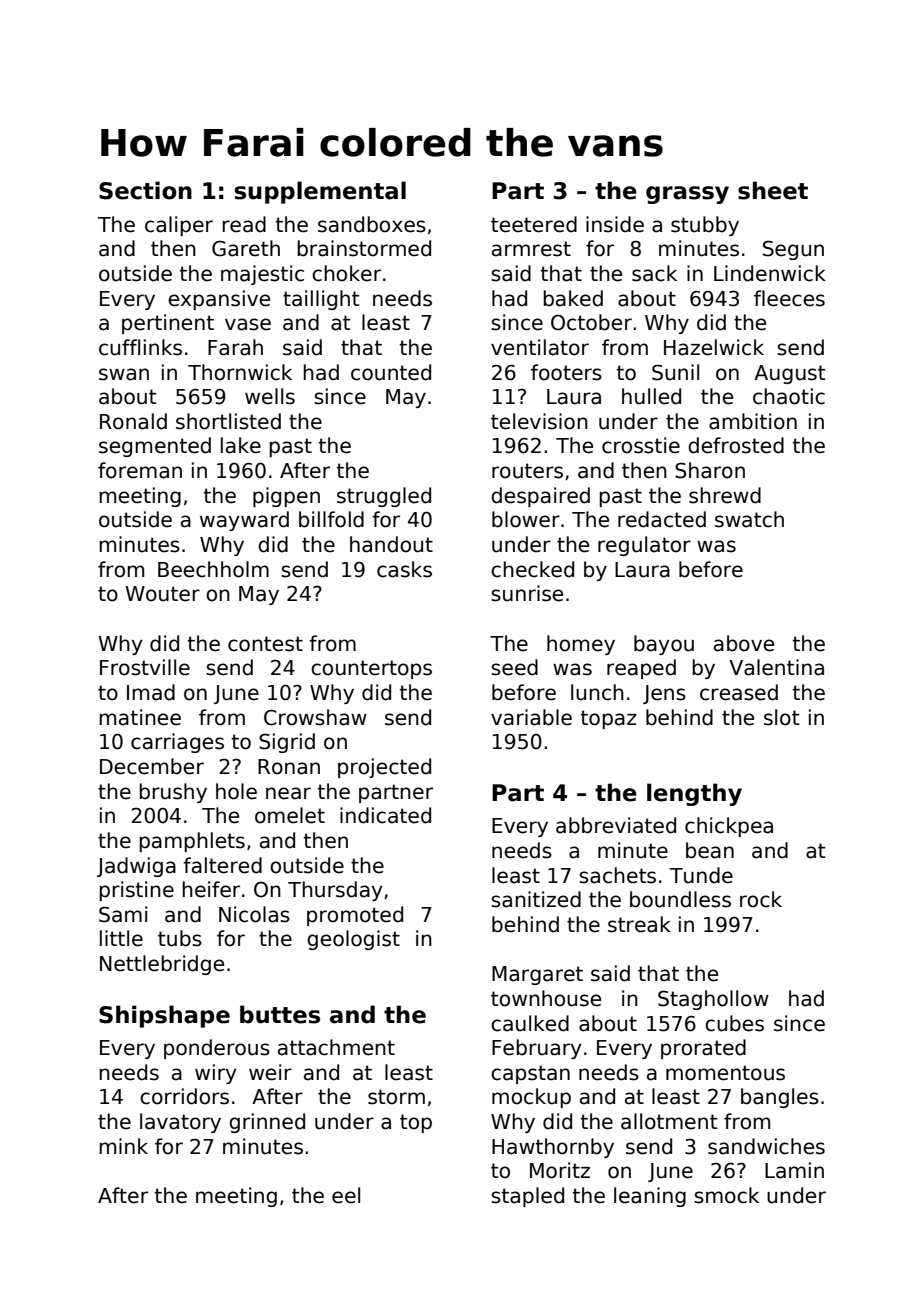 This screenshot has height=1311, width=924. What do you see at coordinates (320, 192) in the screenshot?
I see `supplemental` at bounding box center [320, 192].
